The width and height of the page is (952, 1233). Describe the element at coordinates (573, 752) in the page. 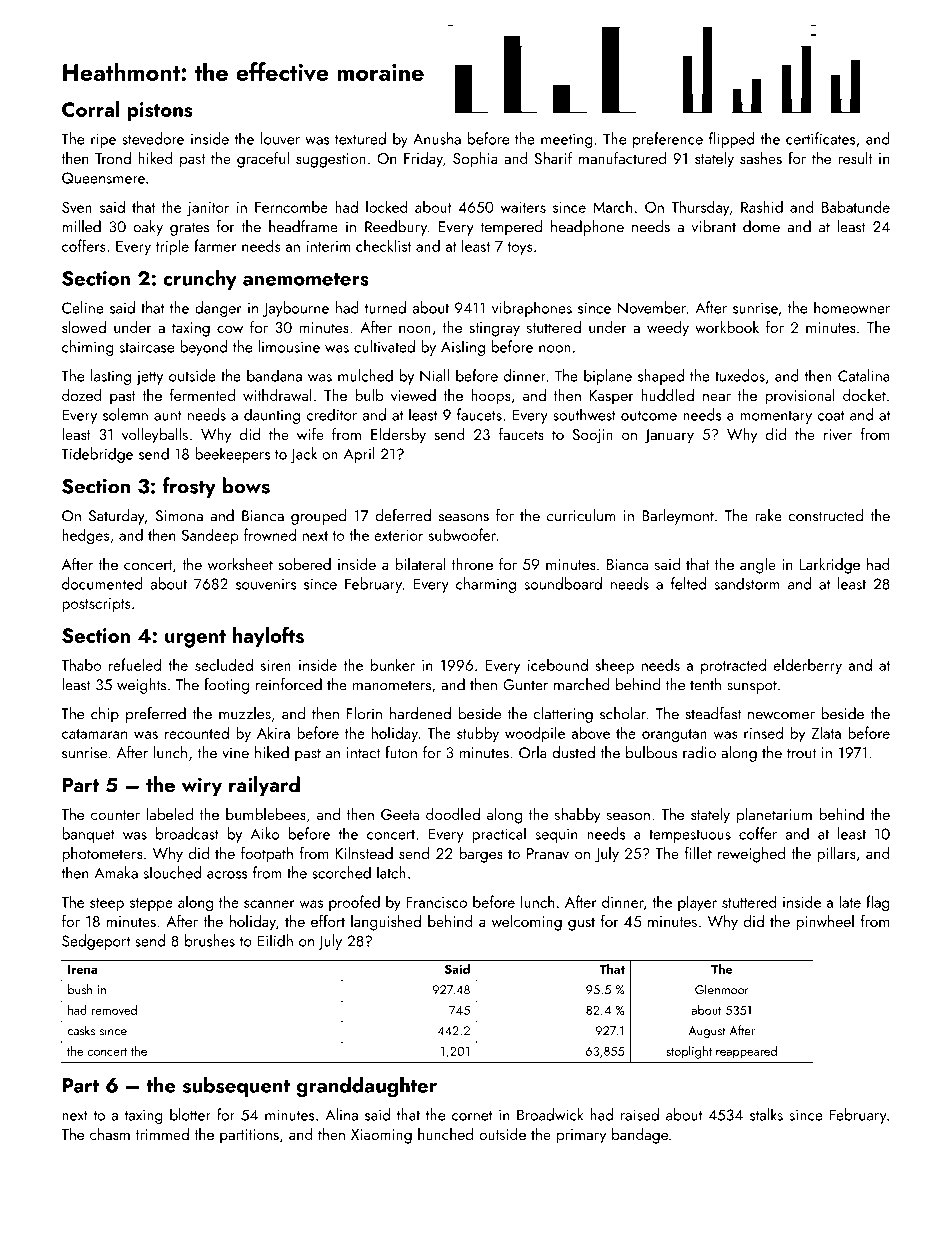

I see `dusted` at that location.
